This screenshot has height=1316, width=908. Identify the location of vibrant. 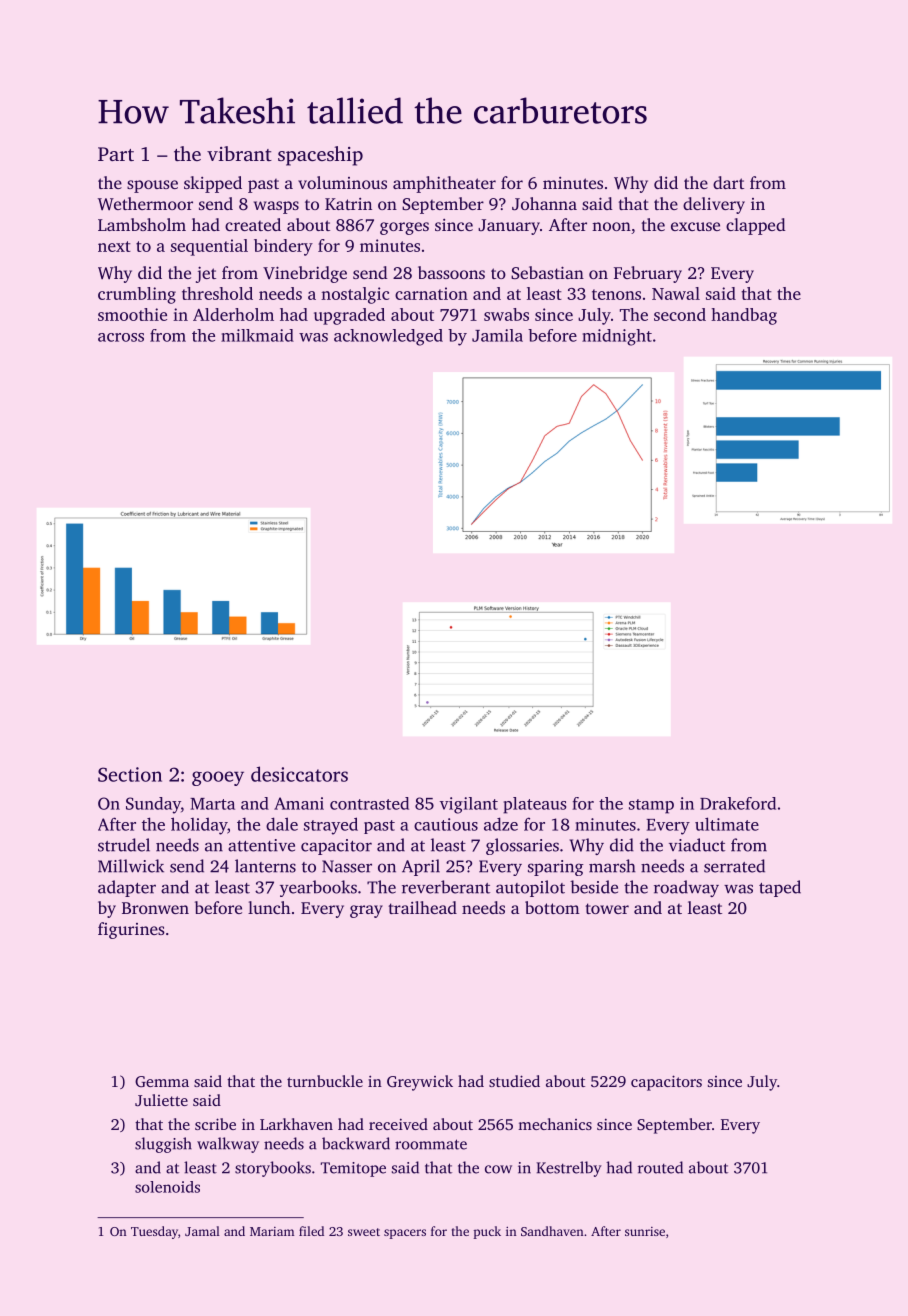
(239, 153).
